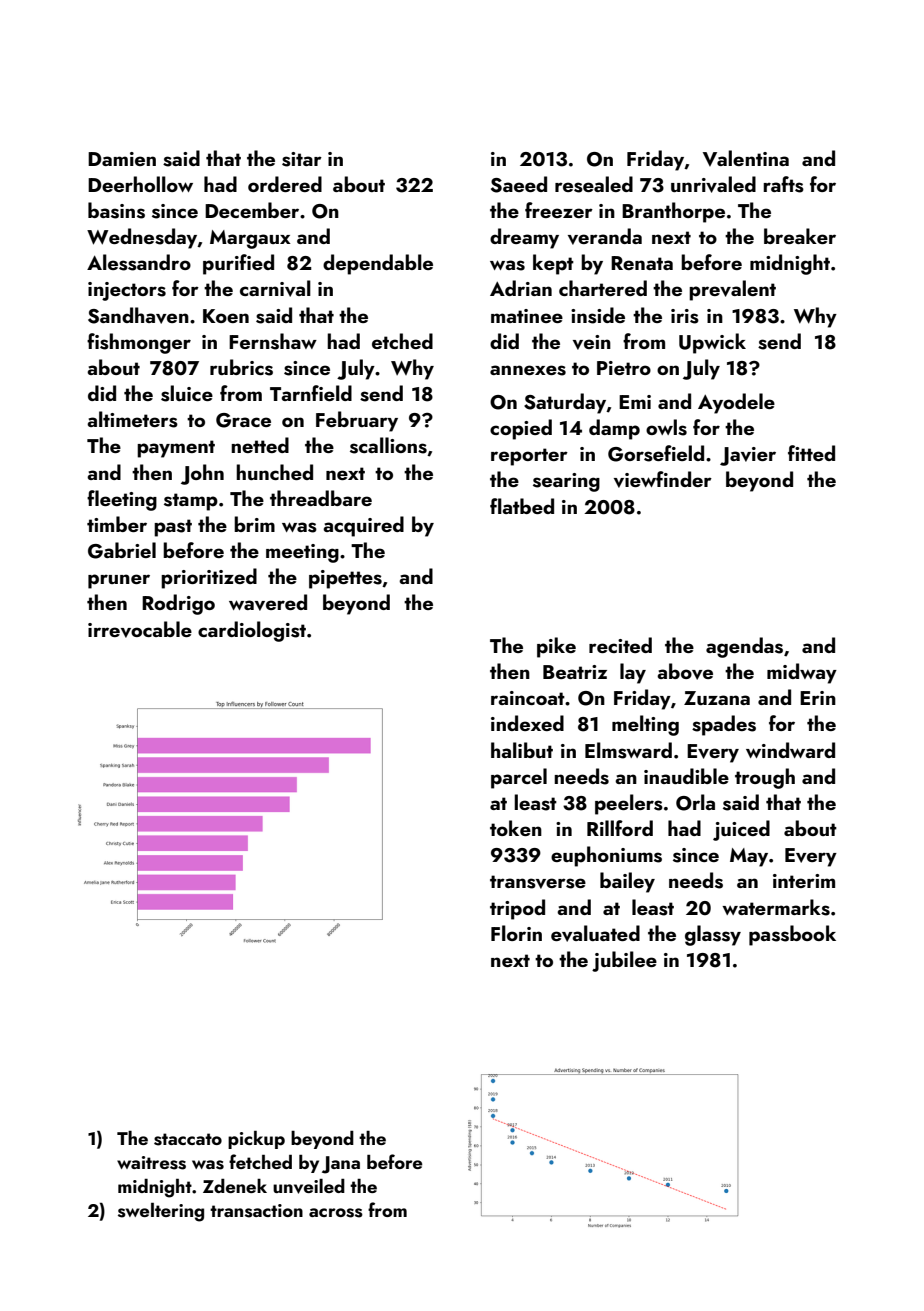 The height and width of the page is (1311, 924). What do you see at coordinates (302, 159) in the page?
I see `sitar` at bounding box center [302, 159].
